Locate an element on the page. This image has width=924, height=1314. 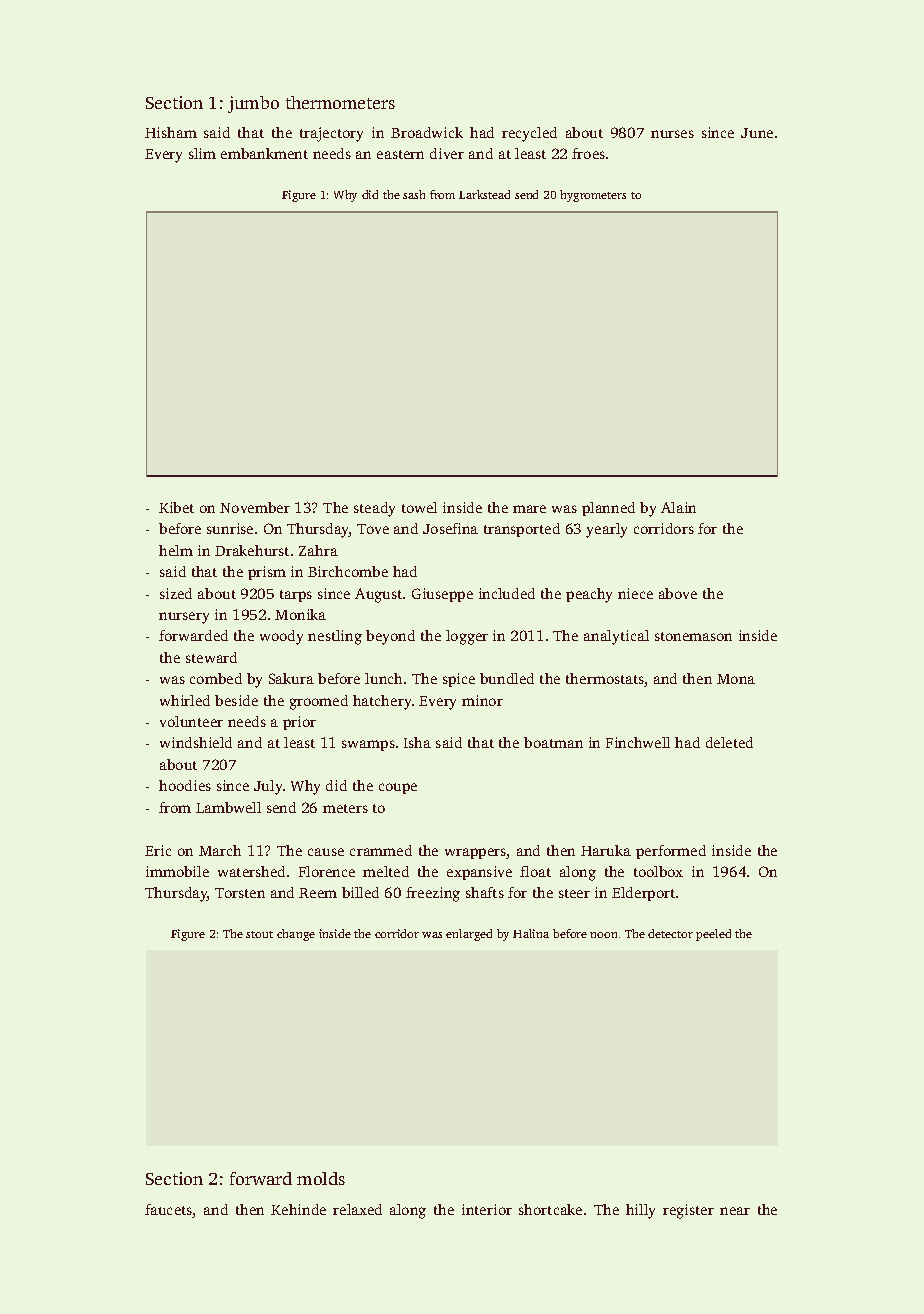
trajectory is located at coordinates (331, 134).
